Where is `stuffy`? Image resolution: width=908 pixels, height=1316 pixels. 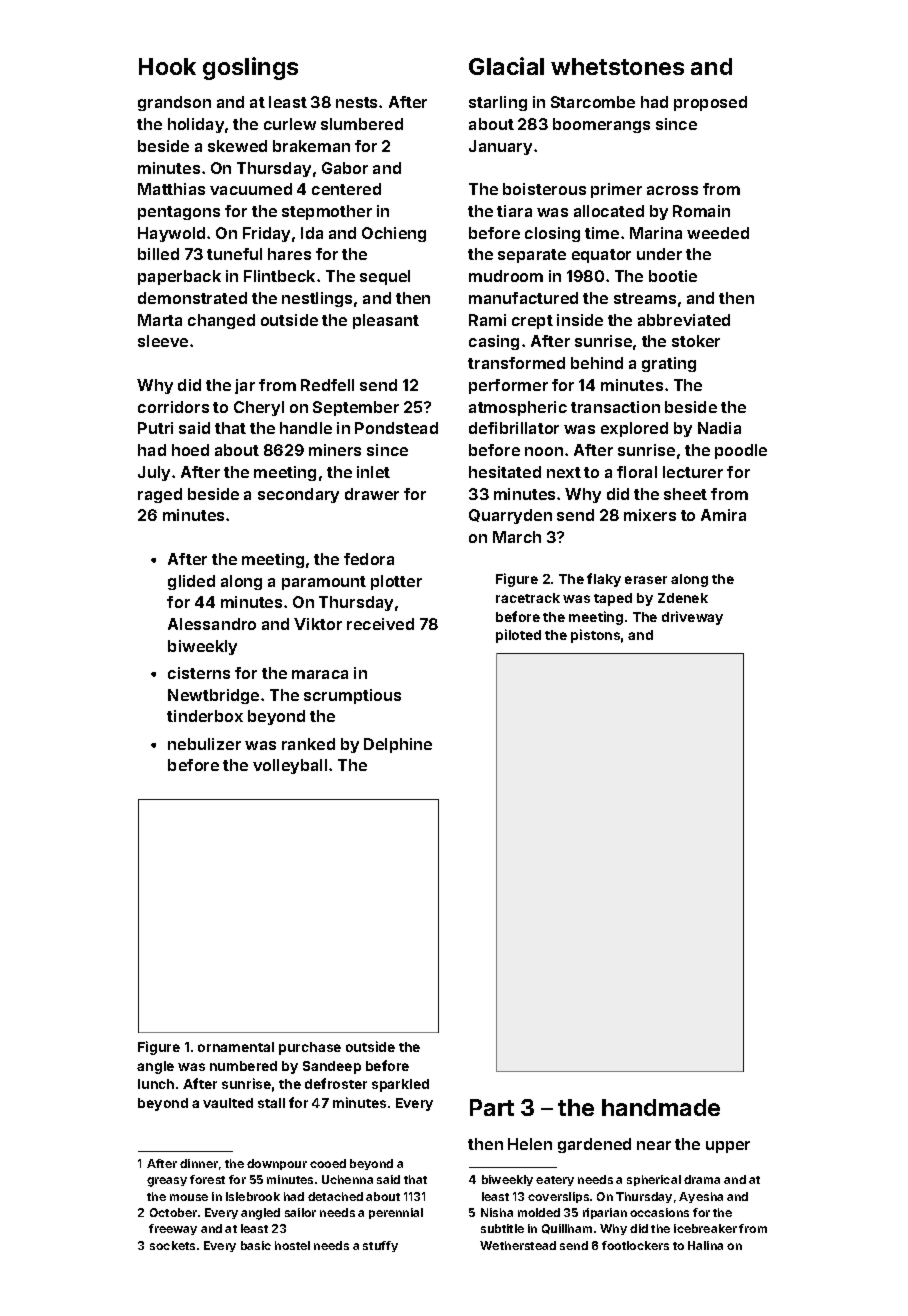 stuffy is located at coordinates (380, 1246).
